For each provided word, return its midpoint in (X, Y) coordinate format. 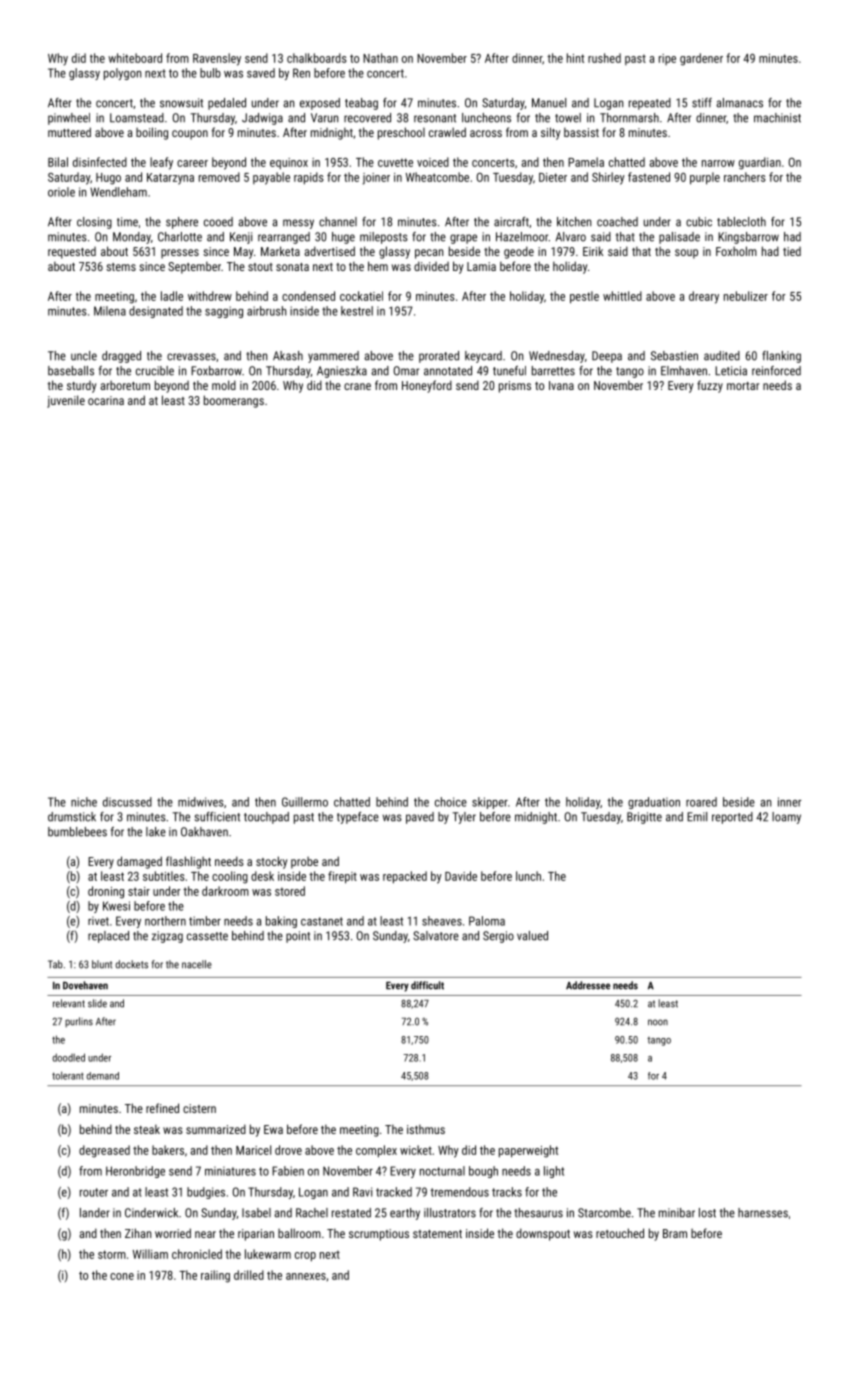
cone (122, 1276)
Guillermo (305, 802)
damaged (139, 862)
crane (357, 386)
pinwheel (69, 119)
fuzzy (710, 386)
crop (305, 1257)
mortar (743, 386)
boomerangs (234, 401)
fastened (649, 177)
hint (575, 58)
